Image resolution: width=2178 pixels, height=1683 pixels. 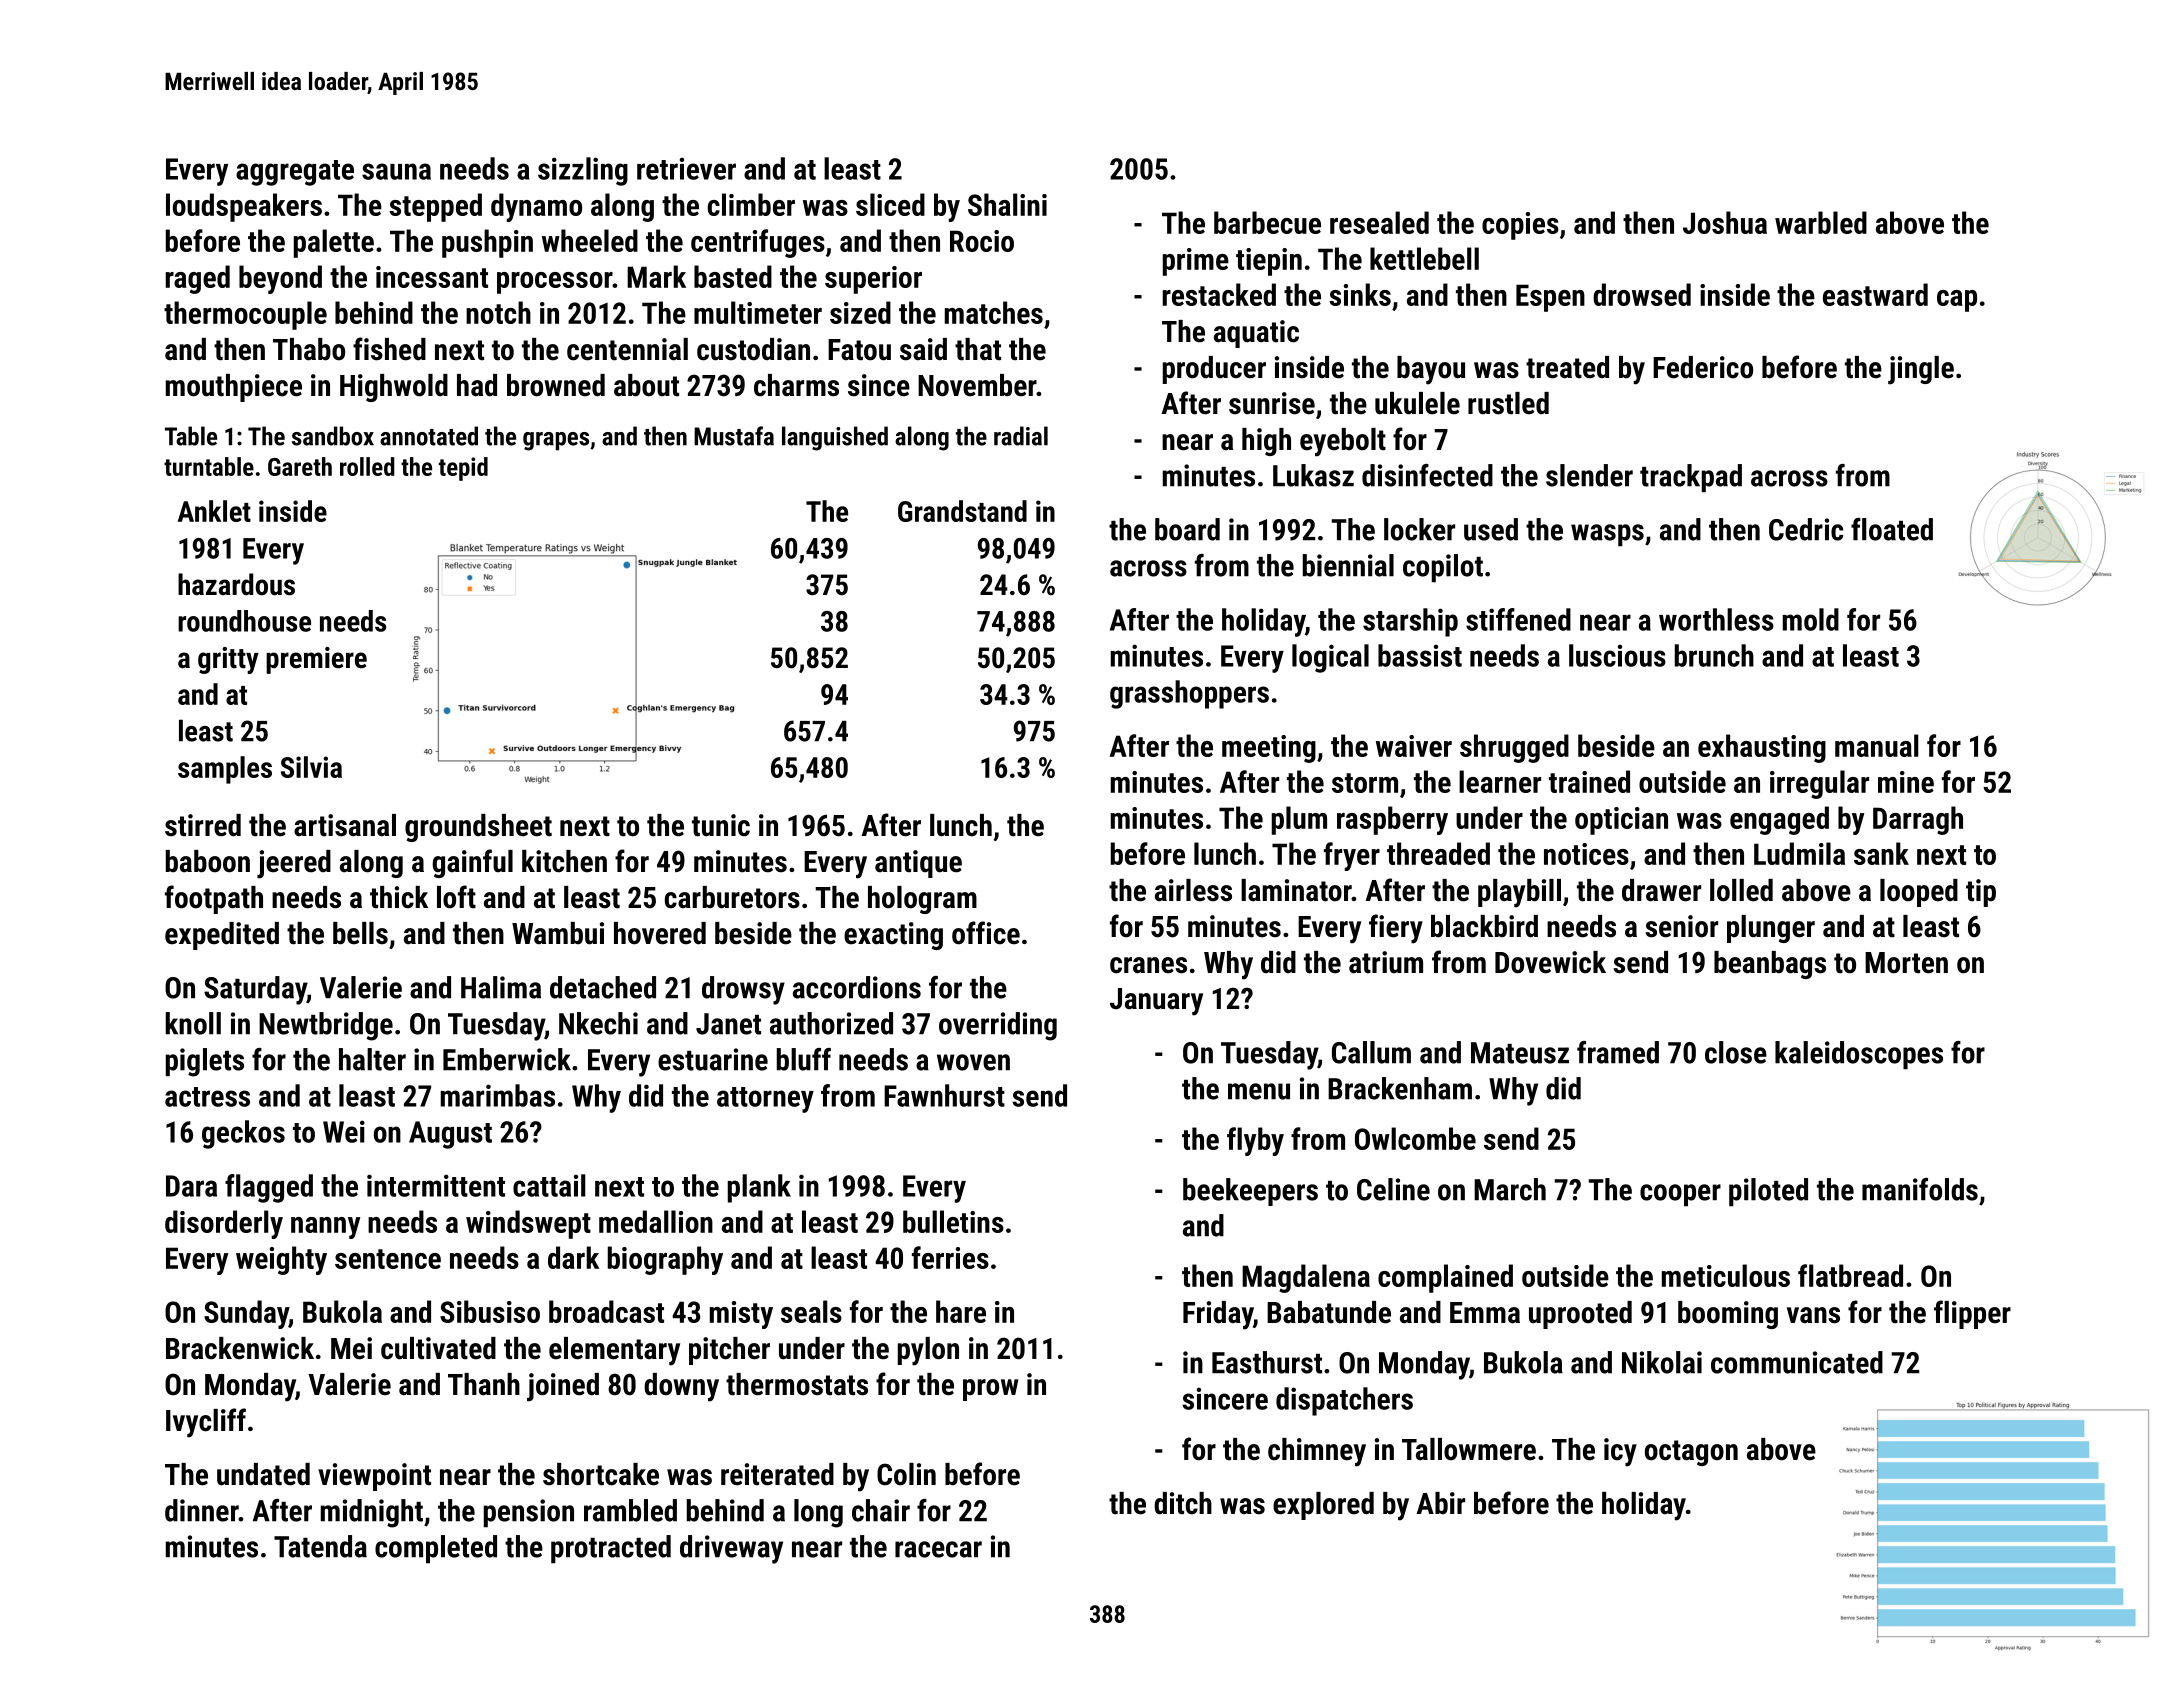 I want to click on premiere, so click(x=316, y=660).
